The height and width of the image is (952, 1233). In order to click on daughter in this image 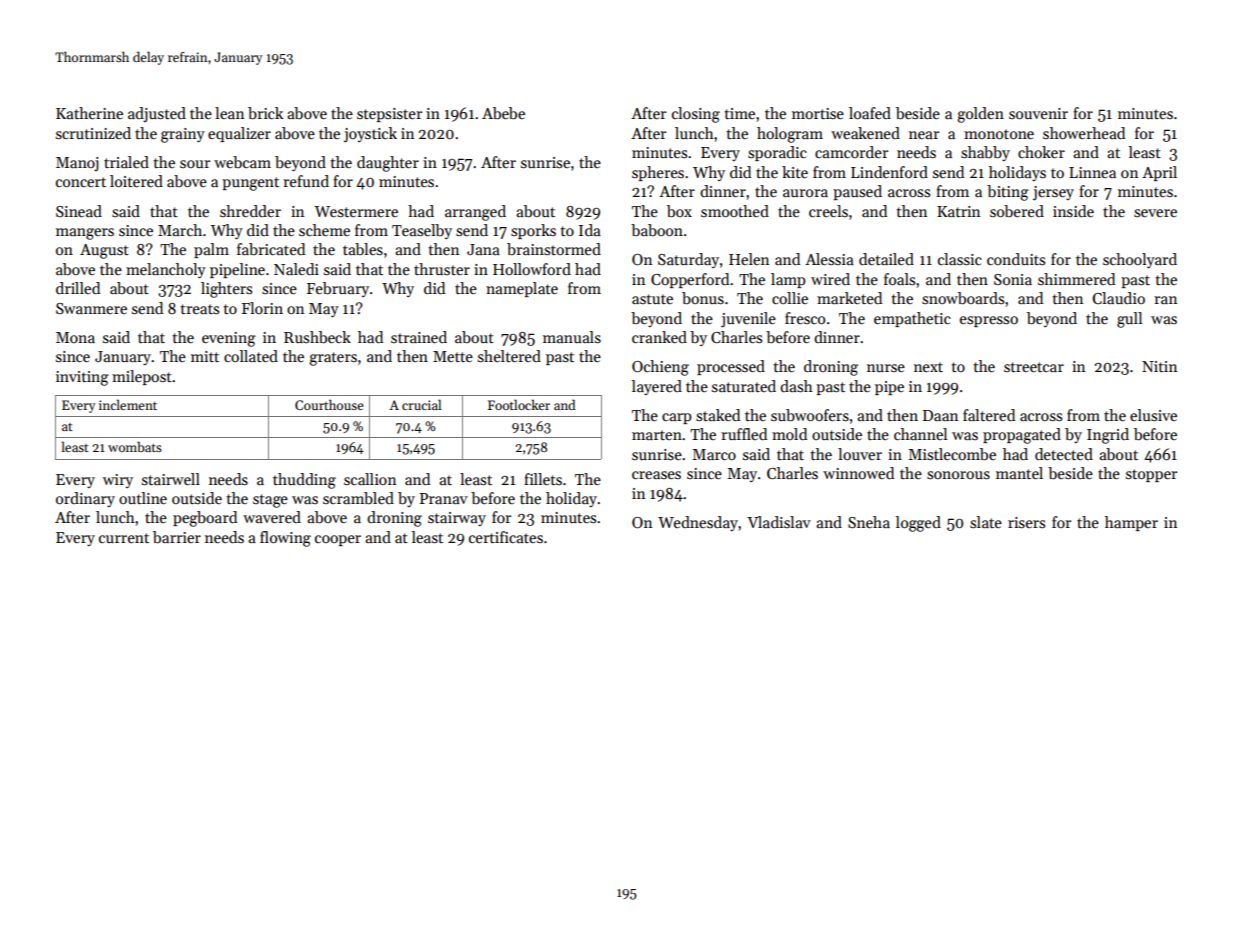, I will do `click(388, 164)`.
